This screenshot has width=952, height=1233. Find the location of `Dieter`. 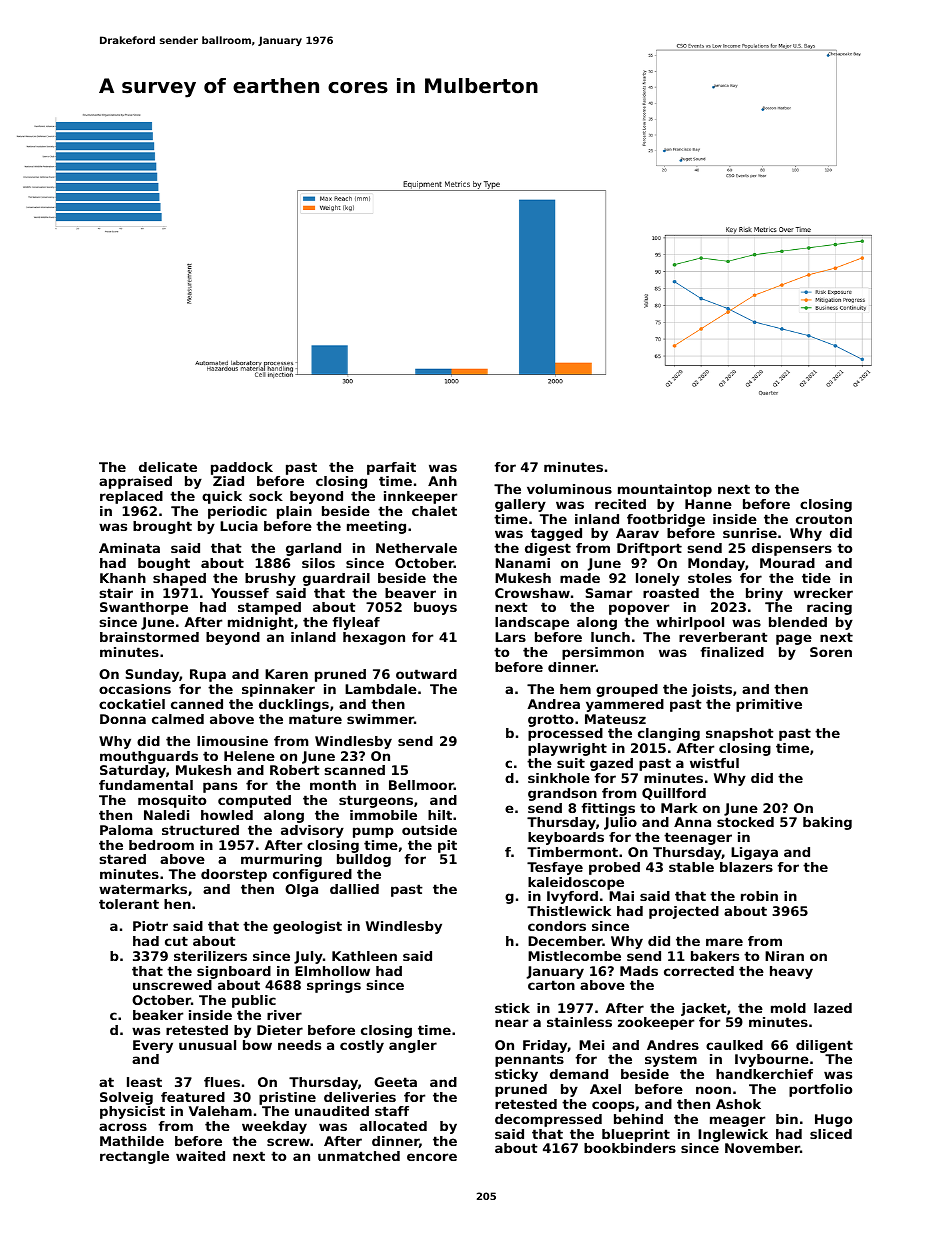

Dieter is located at coordinates (280, 1030).
